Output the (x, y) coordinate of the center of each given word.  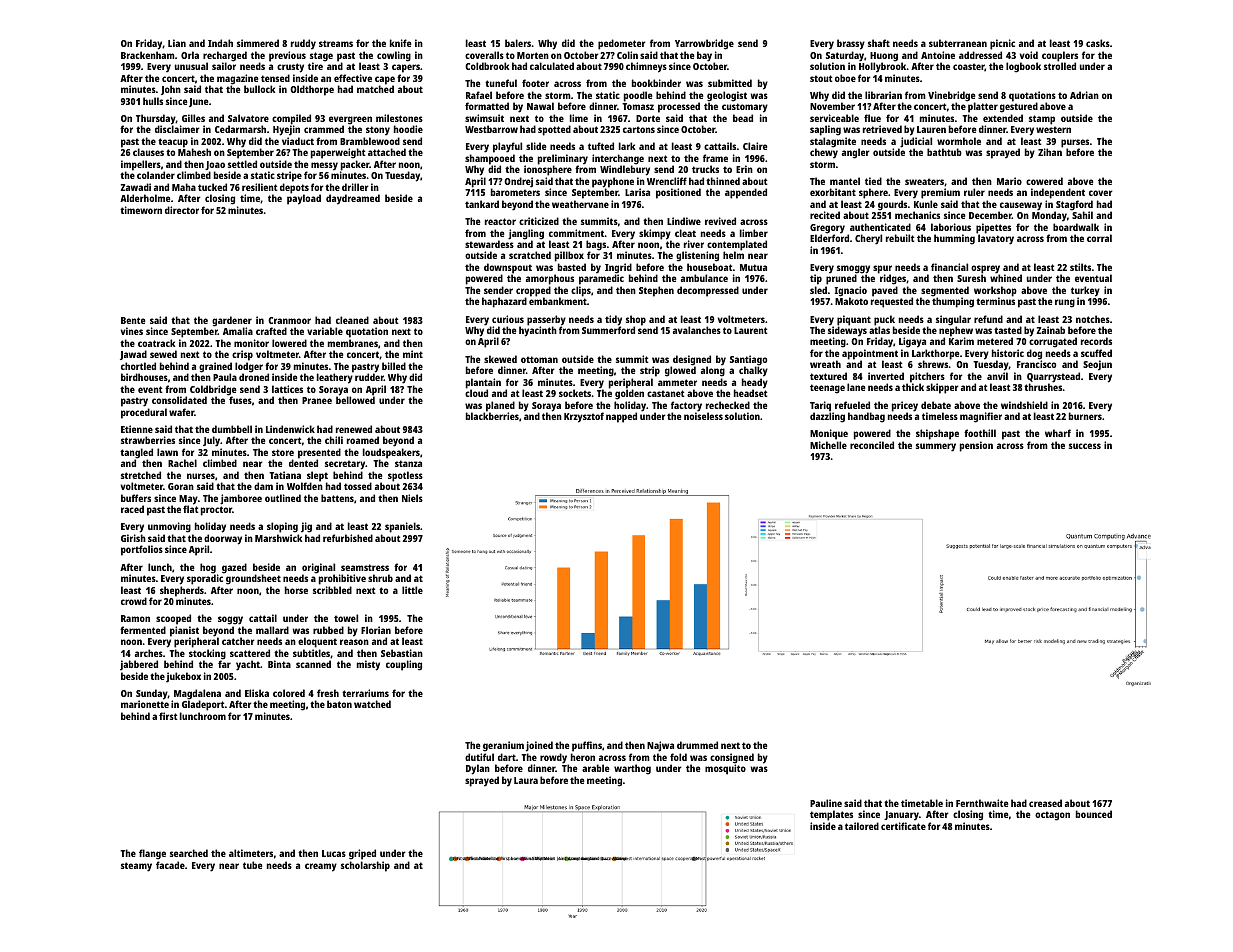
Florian (376, 630)
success (1085, 446)
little (412, 590)
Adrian (1084, 95)
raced (132, 509)
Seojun (1097, 365)
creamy (321, 867)
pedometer (622, 44)
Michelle (828, 445)
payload (304, 199)
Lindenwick (290, 429)
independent (1058, 193)
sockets (575, 393)
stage (321, 57)
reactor (500, 221)
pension (976, 446)
